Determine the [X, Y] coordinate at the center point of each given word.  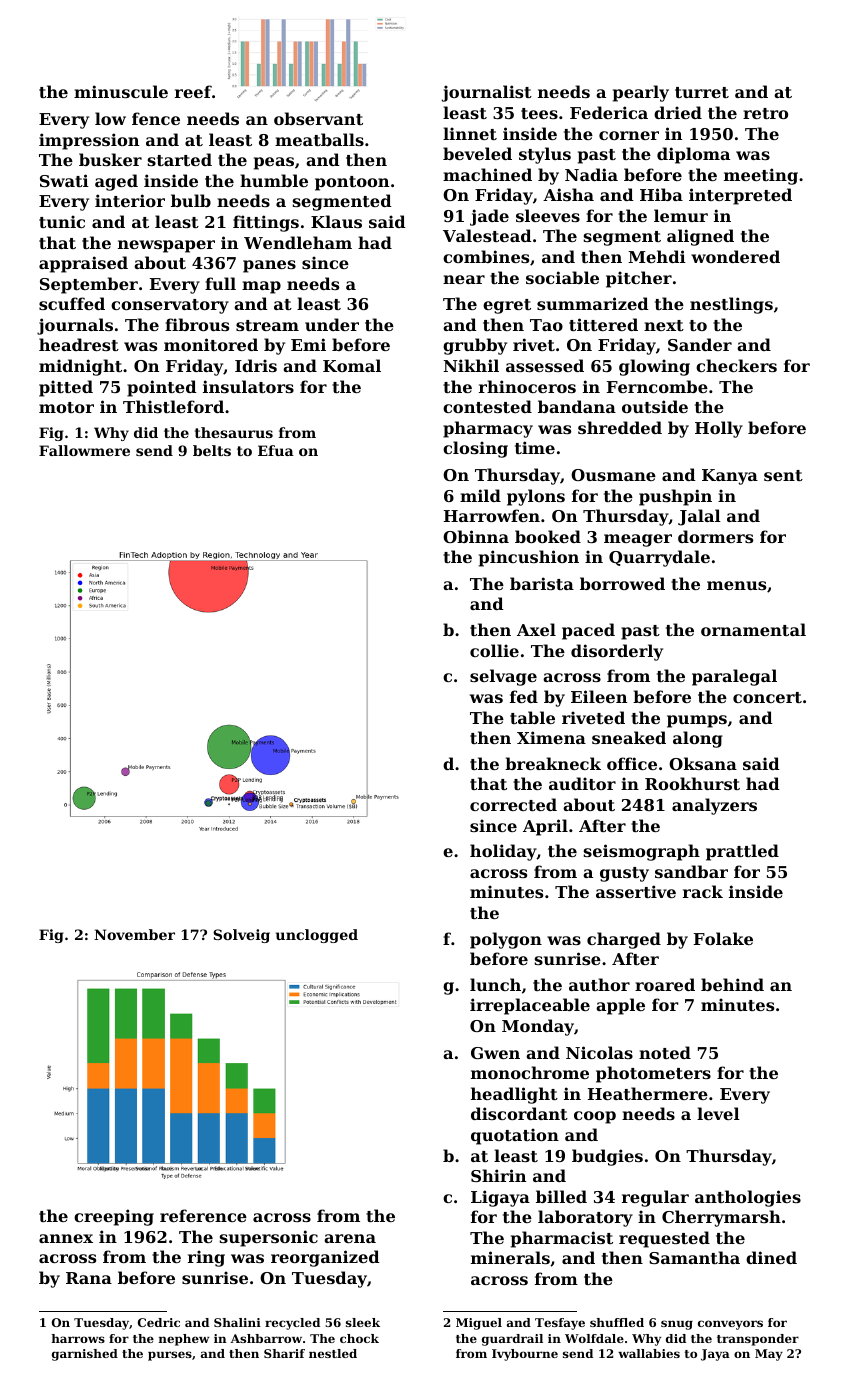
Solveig [241, 936]
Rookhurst [692, 783]
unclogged [317, 936]
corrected [513, 804]
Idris [256, 365]
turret [702, 92]
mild [480, 495]
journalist [487, 93]
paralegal [734, 677]
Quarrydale [659, 558]
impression [89, 141]
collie [494, 650]
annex [66, 1238]
